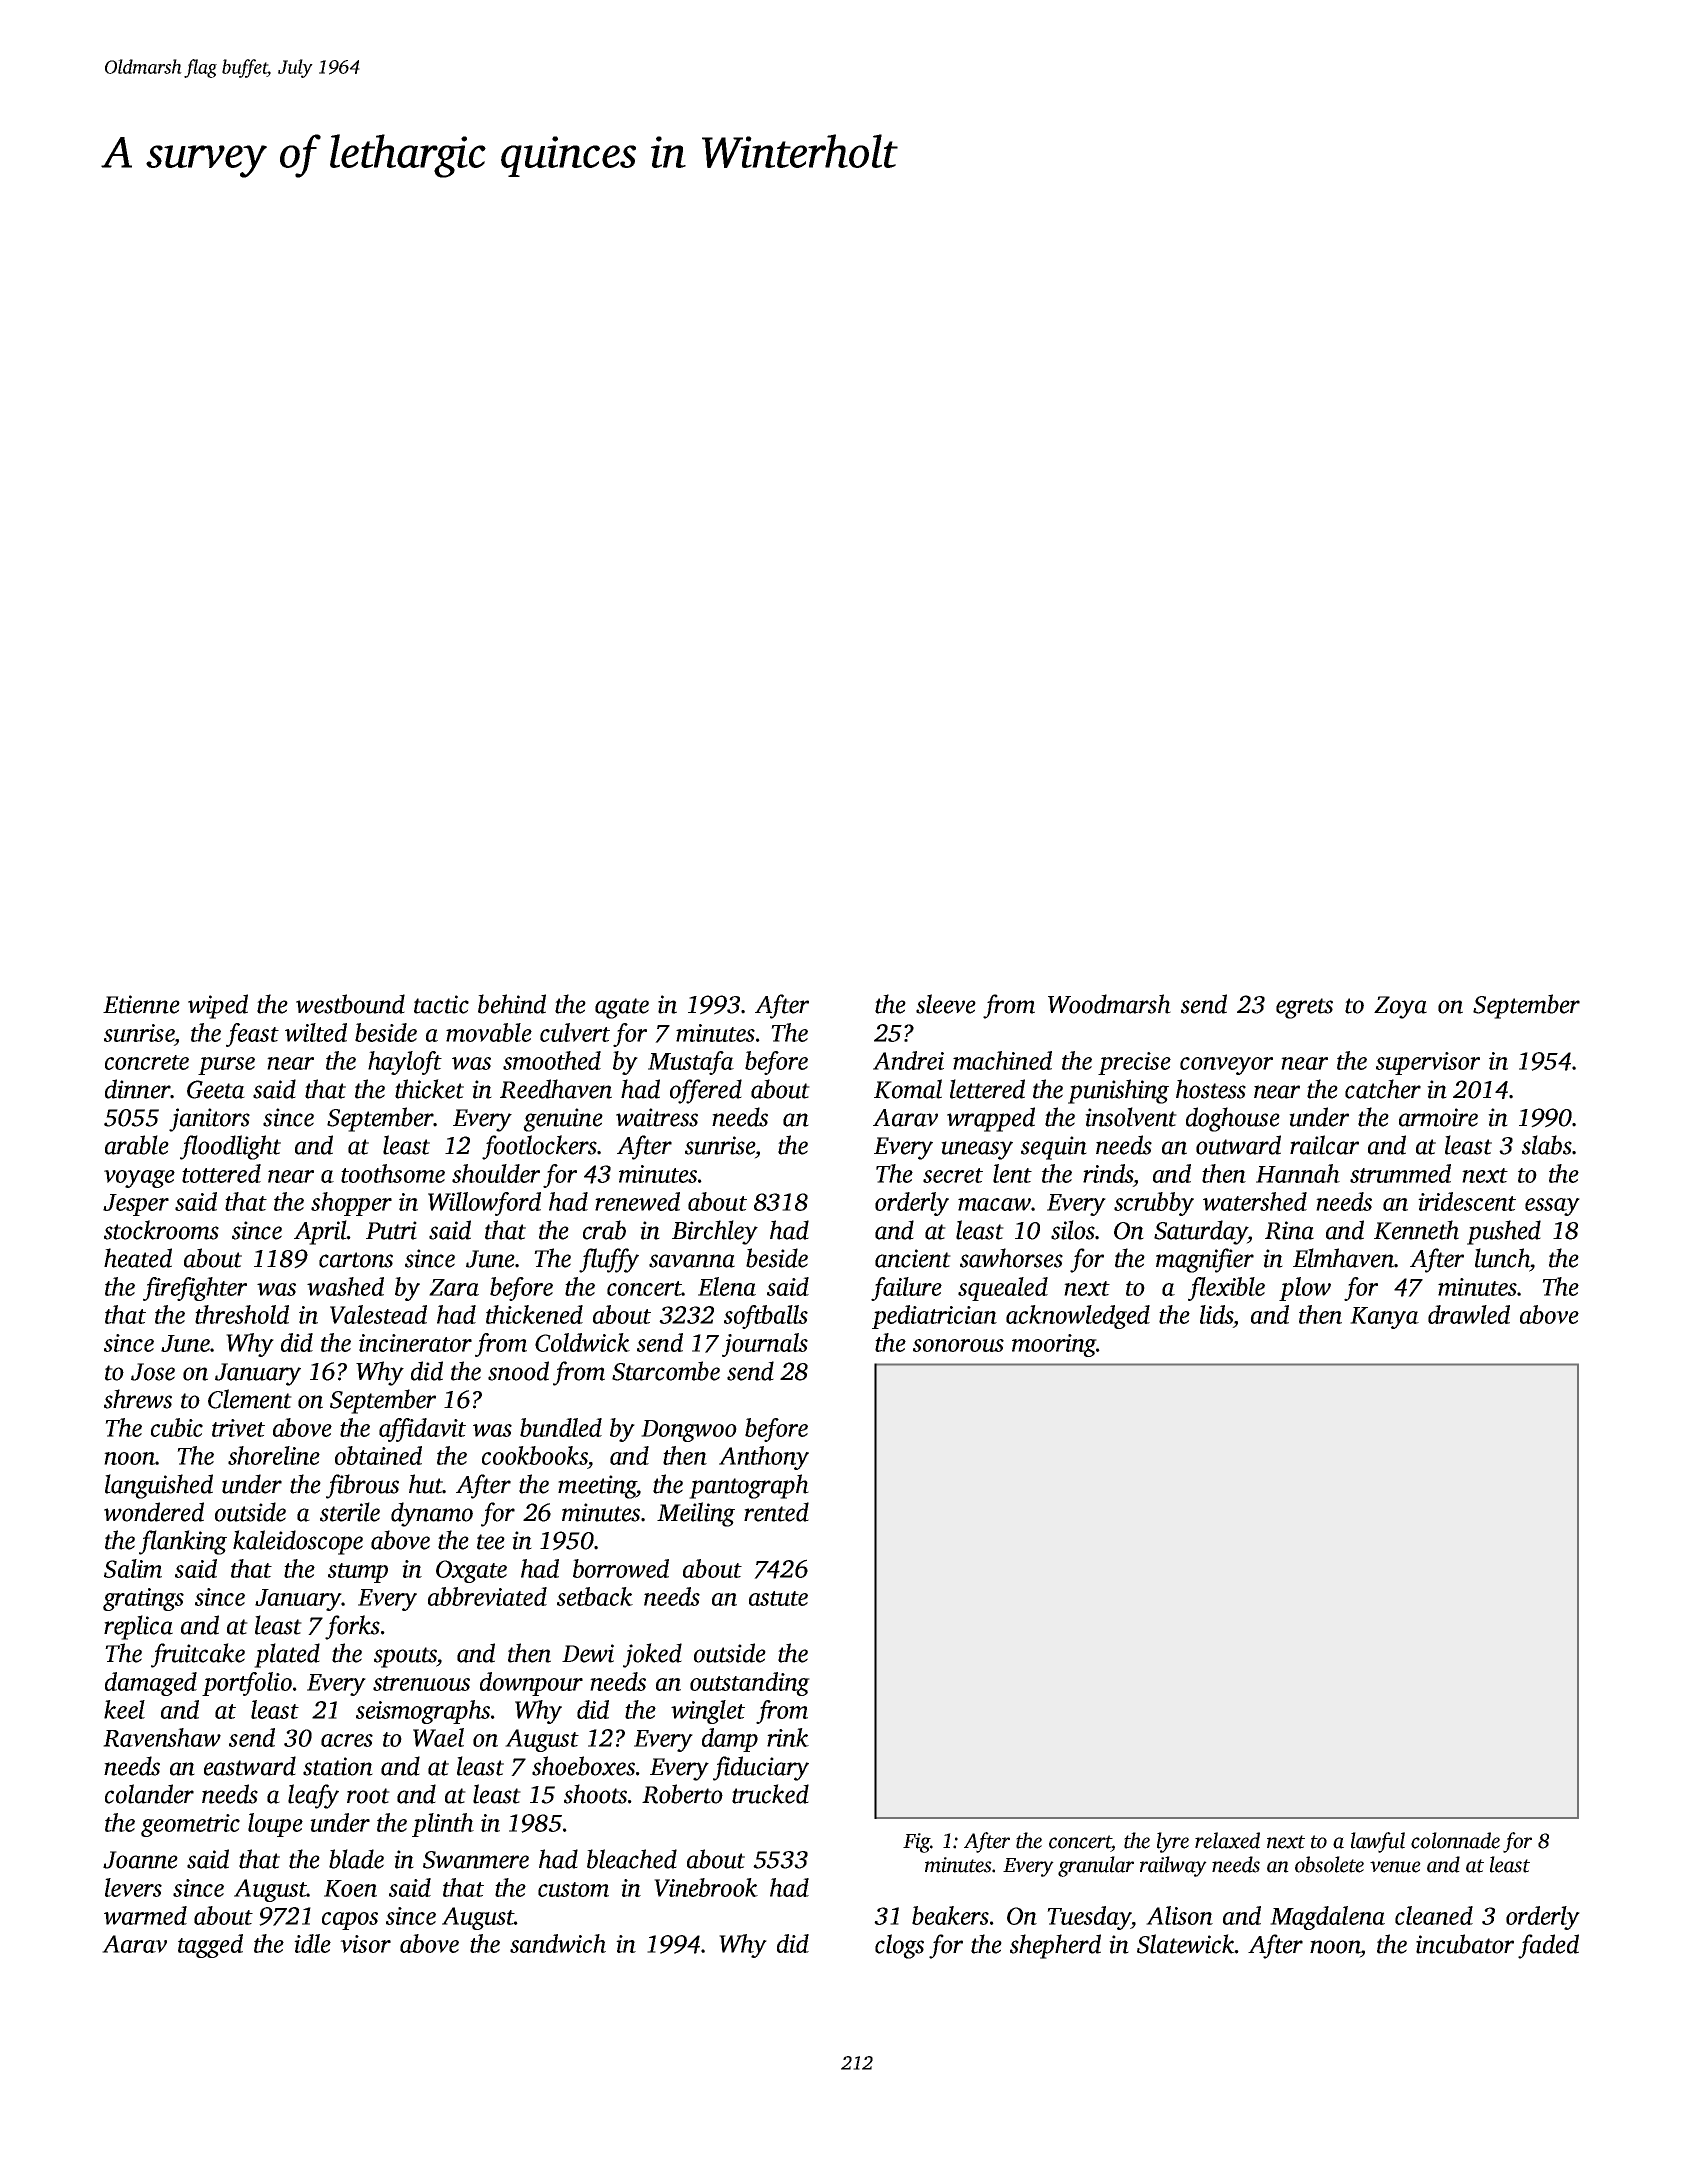 The width and height of the screenshot is (1683, 2178). I want to click on warmed, so click(145, 1915).
